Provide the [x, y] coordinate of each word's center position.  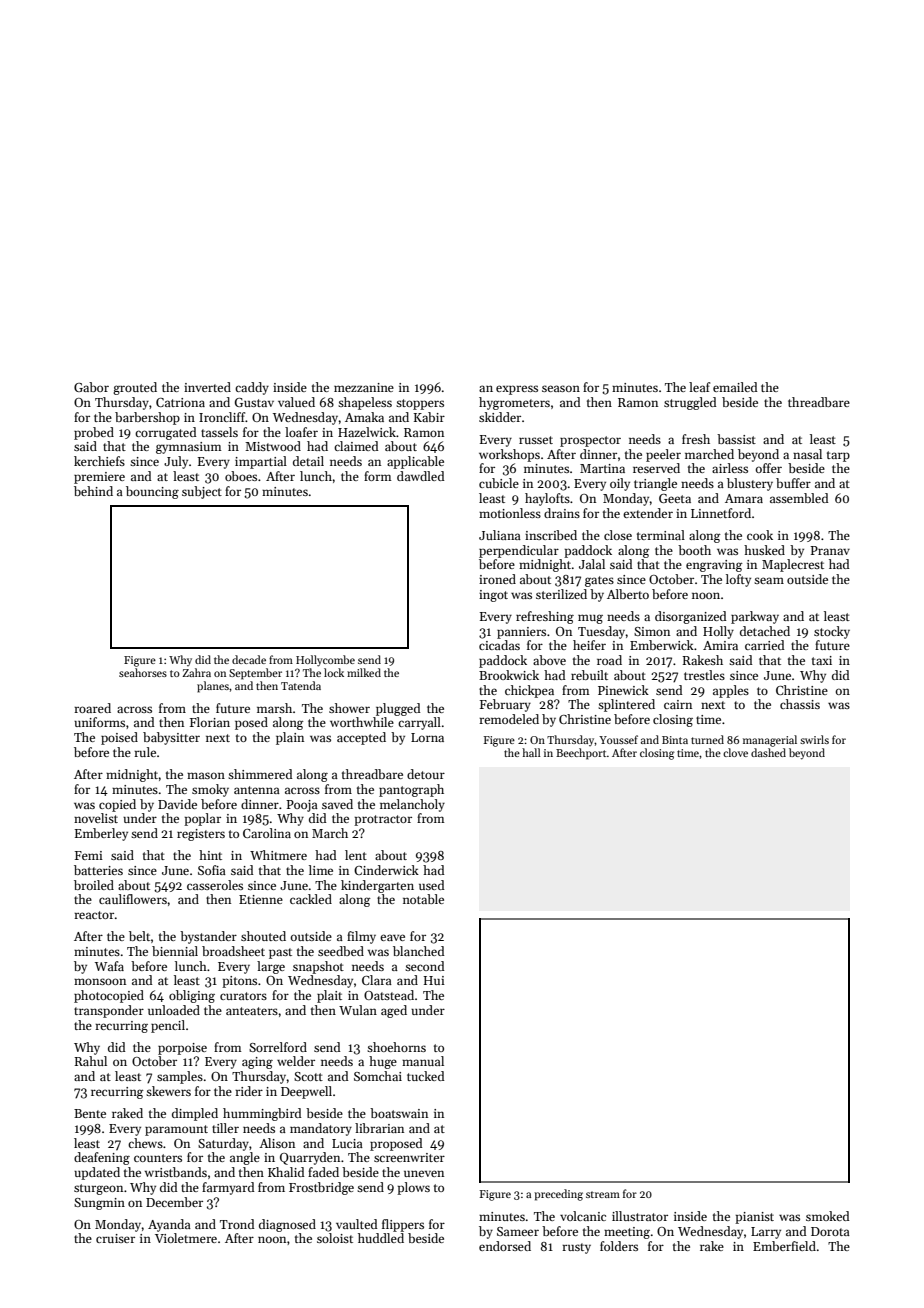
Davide [177, 804]
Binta [675, 740]
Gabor [91, 387]
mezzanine [364, 387]
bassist [736, 439]
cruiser [115, 1238]
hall [531, 752]
